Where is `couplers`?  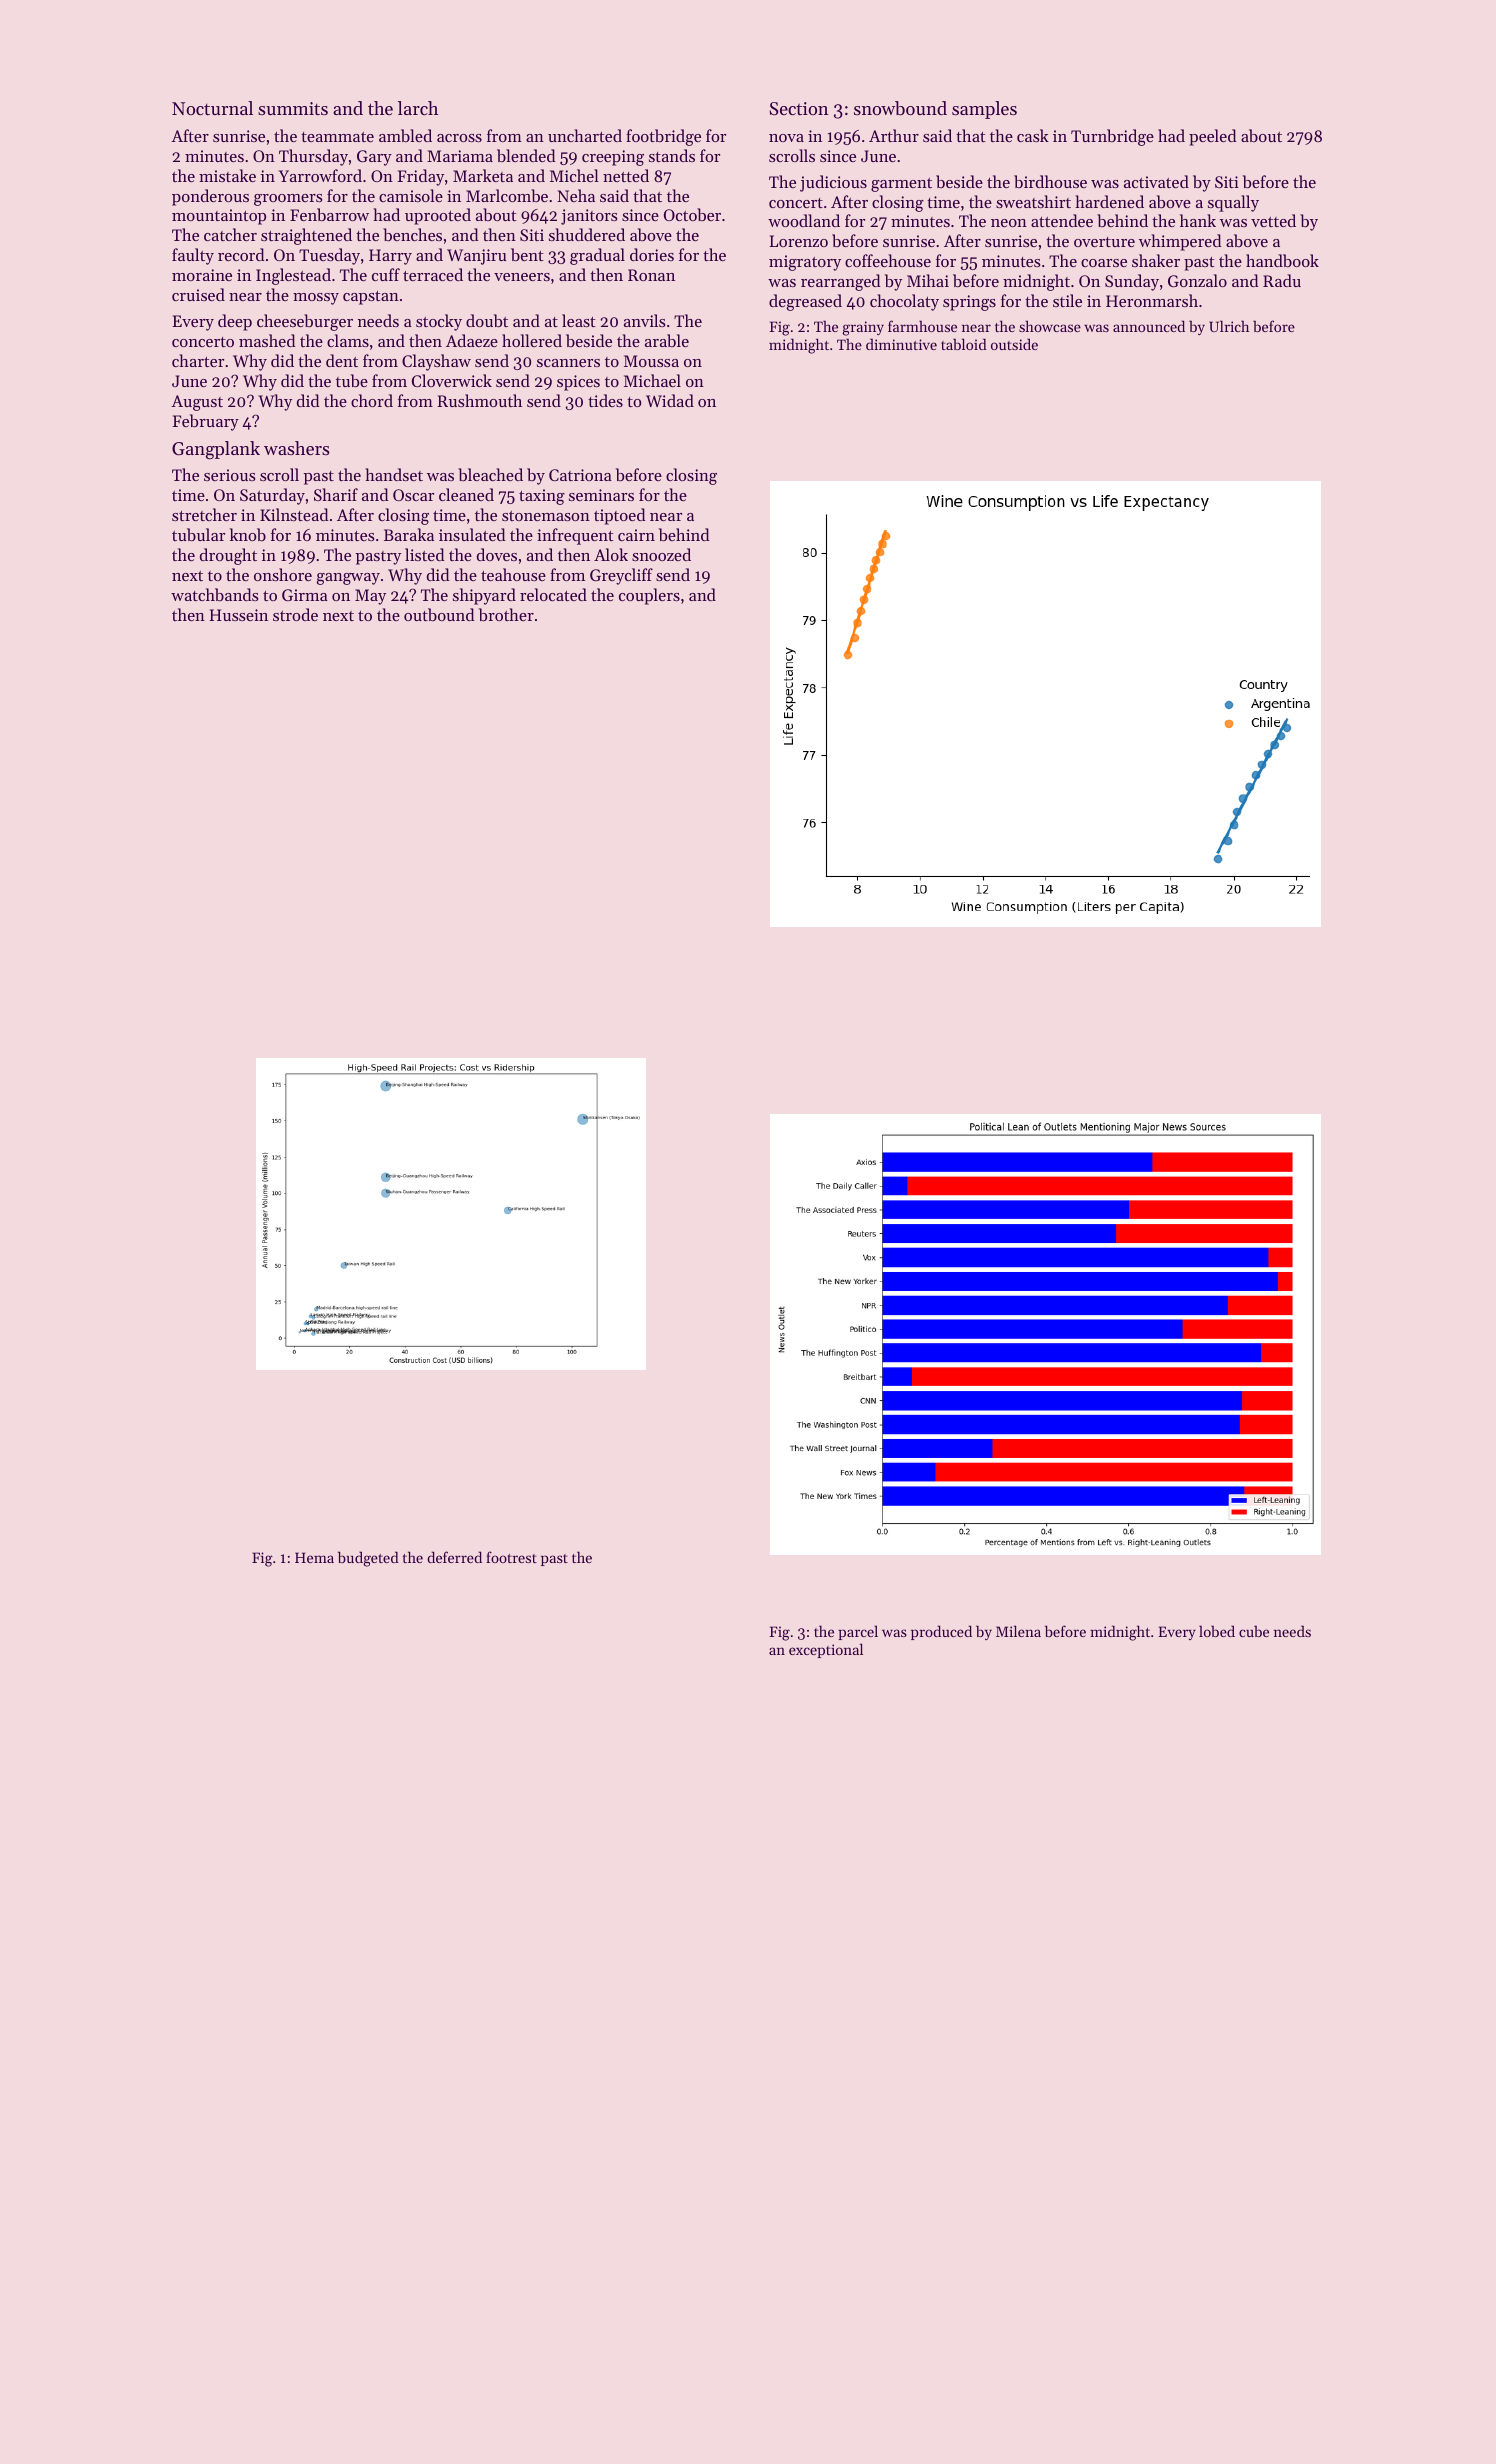
couplers is located at coordinates (649, 596).
